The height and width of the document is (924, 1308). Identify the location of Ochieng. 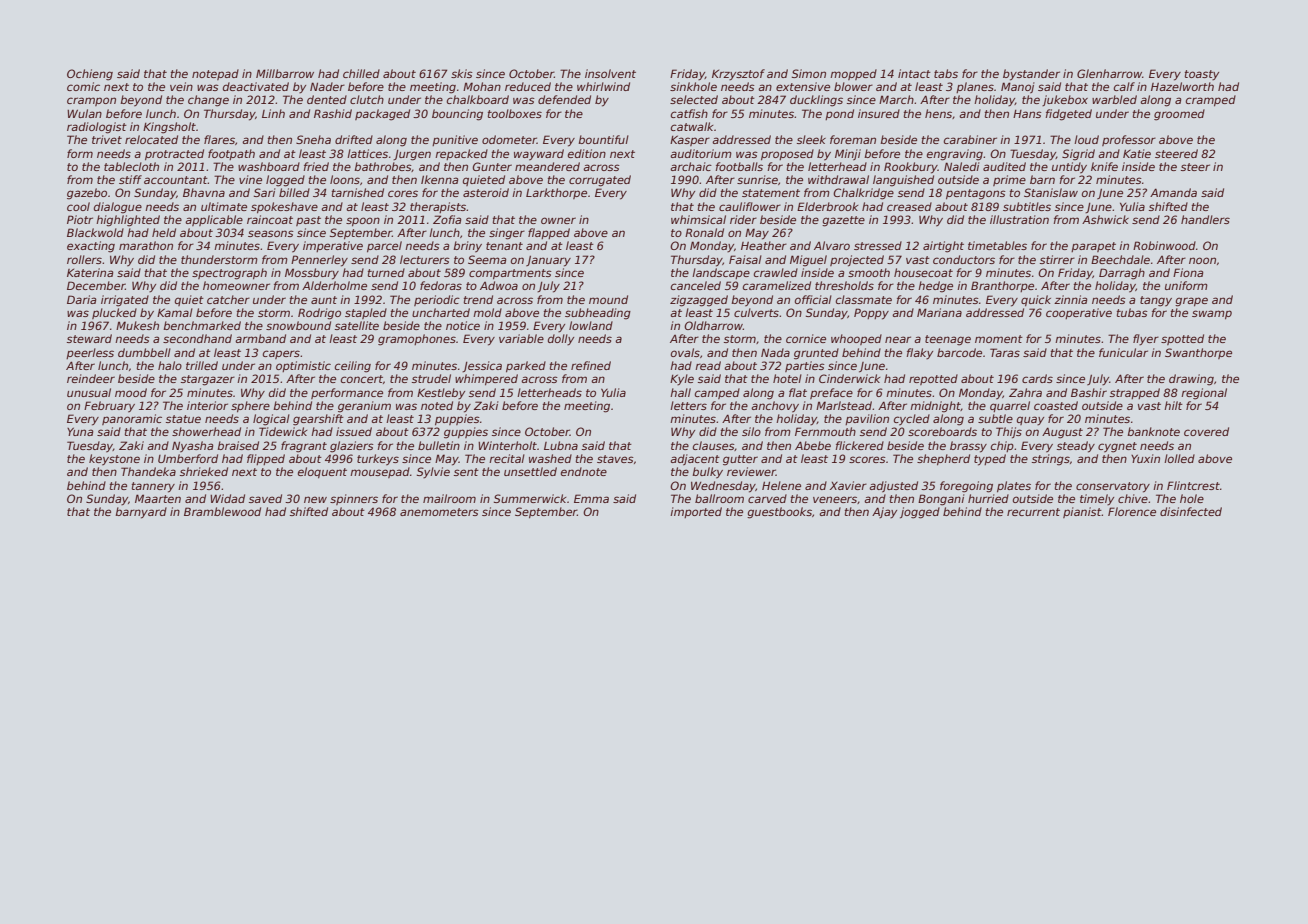
(90, 75).
